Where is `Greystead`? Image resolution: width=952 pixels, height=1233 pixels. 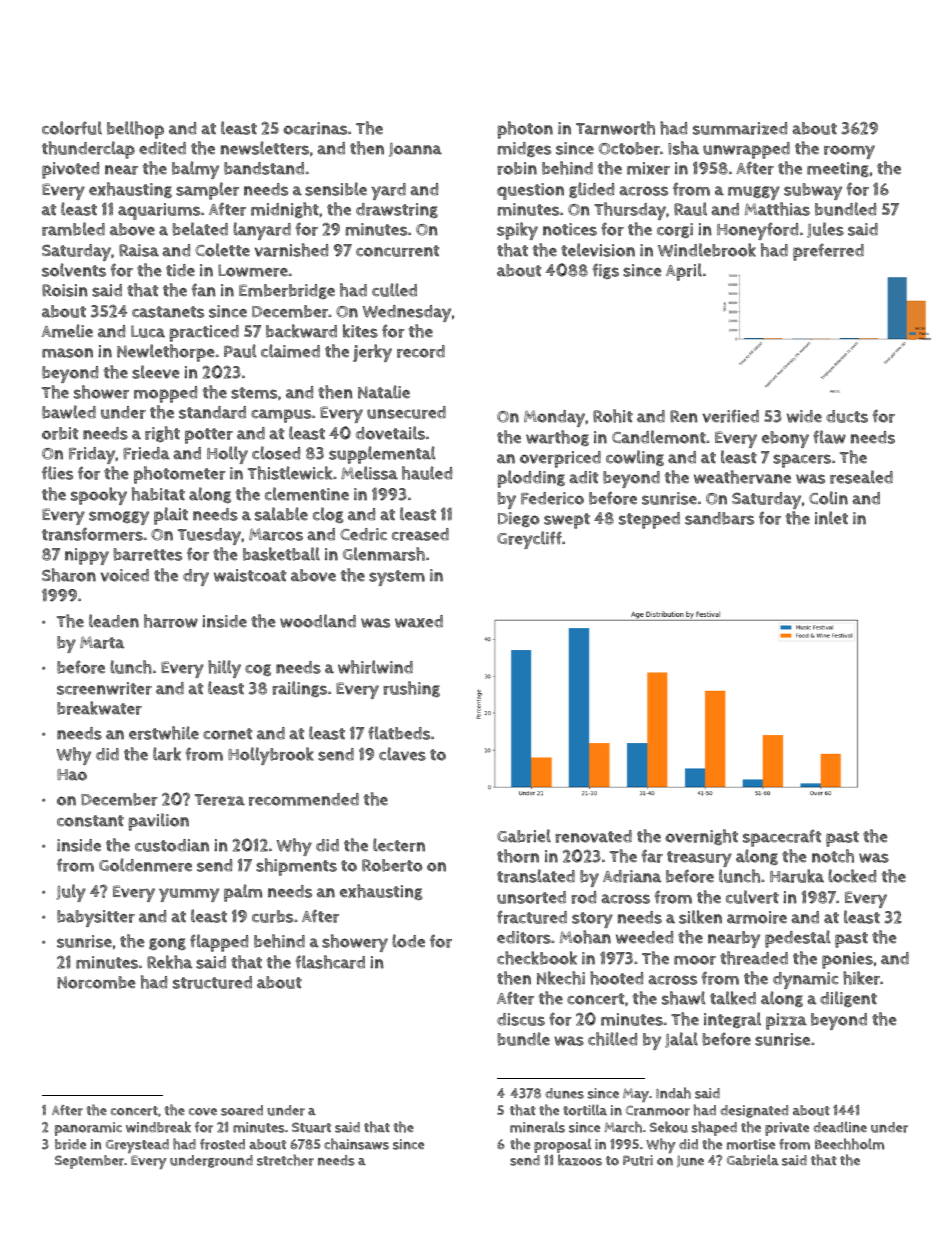
Greystead is located at coordinates (137, 1146).
